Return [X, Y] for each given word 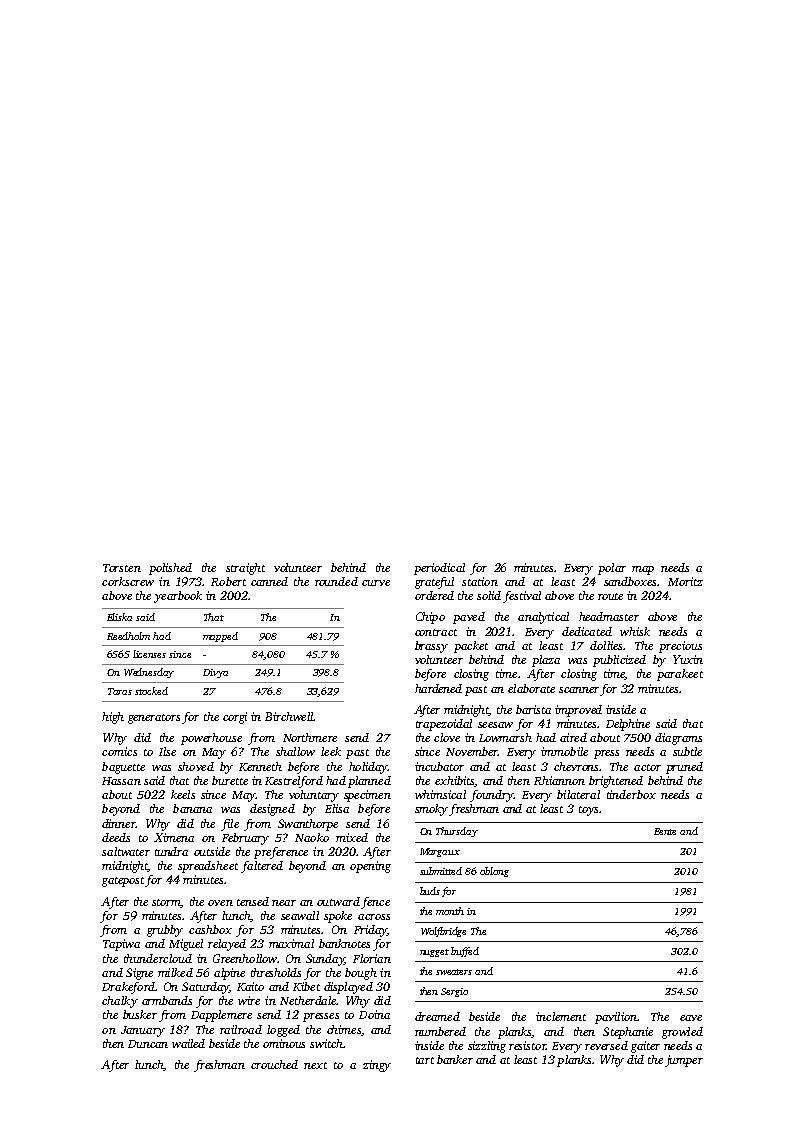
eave [691, 1018]
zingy [377, 1066]
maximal [291, 943]
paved [469, 618]
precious [680, 647]
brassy [431, 647]
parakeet [680, 675]
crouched [274, 1064]
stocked [151, 691]
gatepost [124, 882]
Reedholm [128, 636]
